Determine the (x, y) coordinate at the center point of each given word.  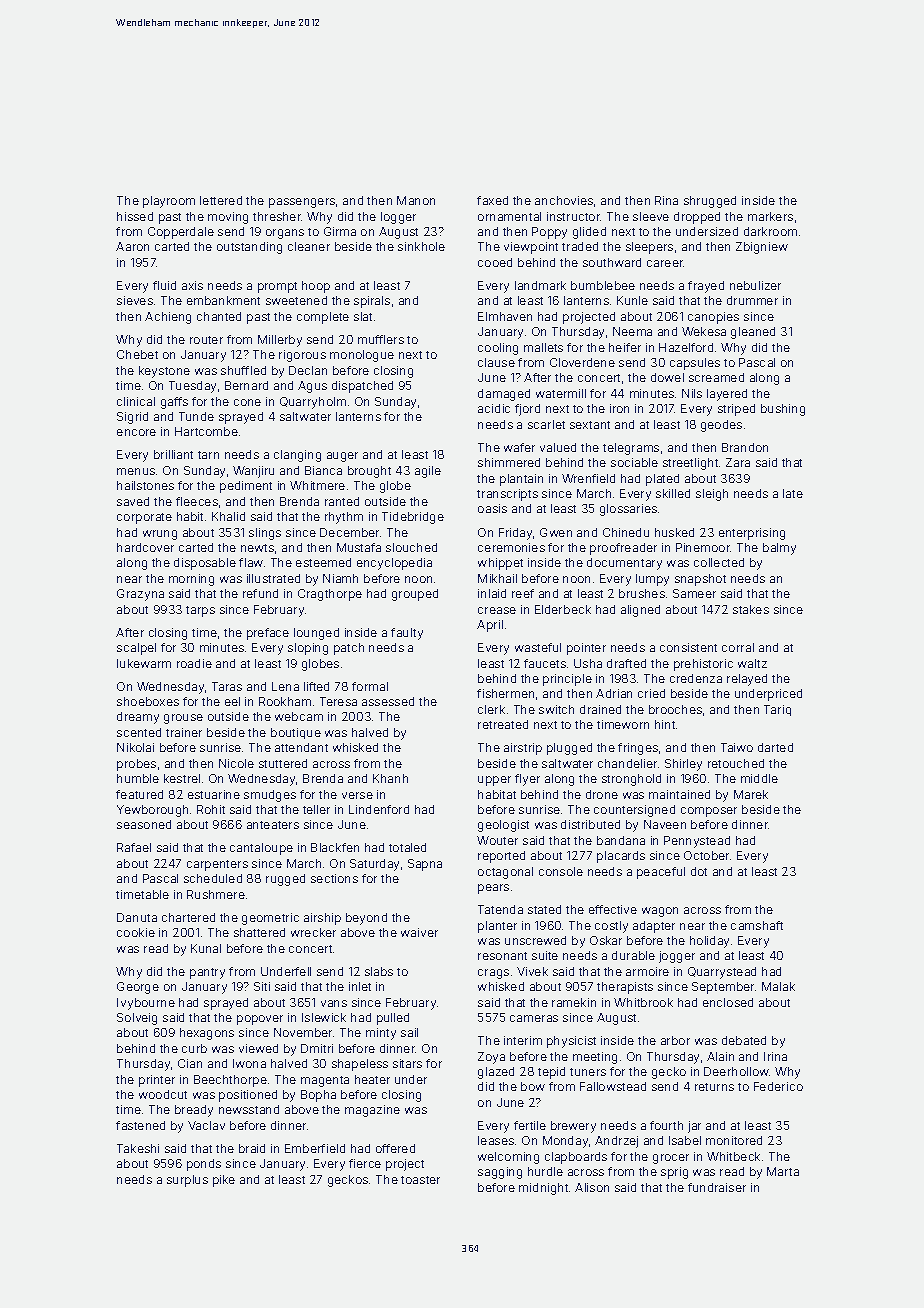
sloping (308, 649)
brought (369, 472)
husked (674, 532)
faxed (492, 200)
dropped (697, 218)
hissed (135, 216)
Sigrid (132, 418)
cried (651, 693)
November (303, 1032)
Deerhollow (736, 1071)
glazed (496, 1073)
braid (252, 1148)
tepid (551, 1073)
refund (260, 593)
